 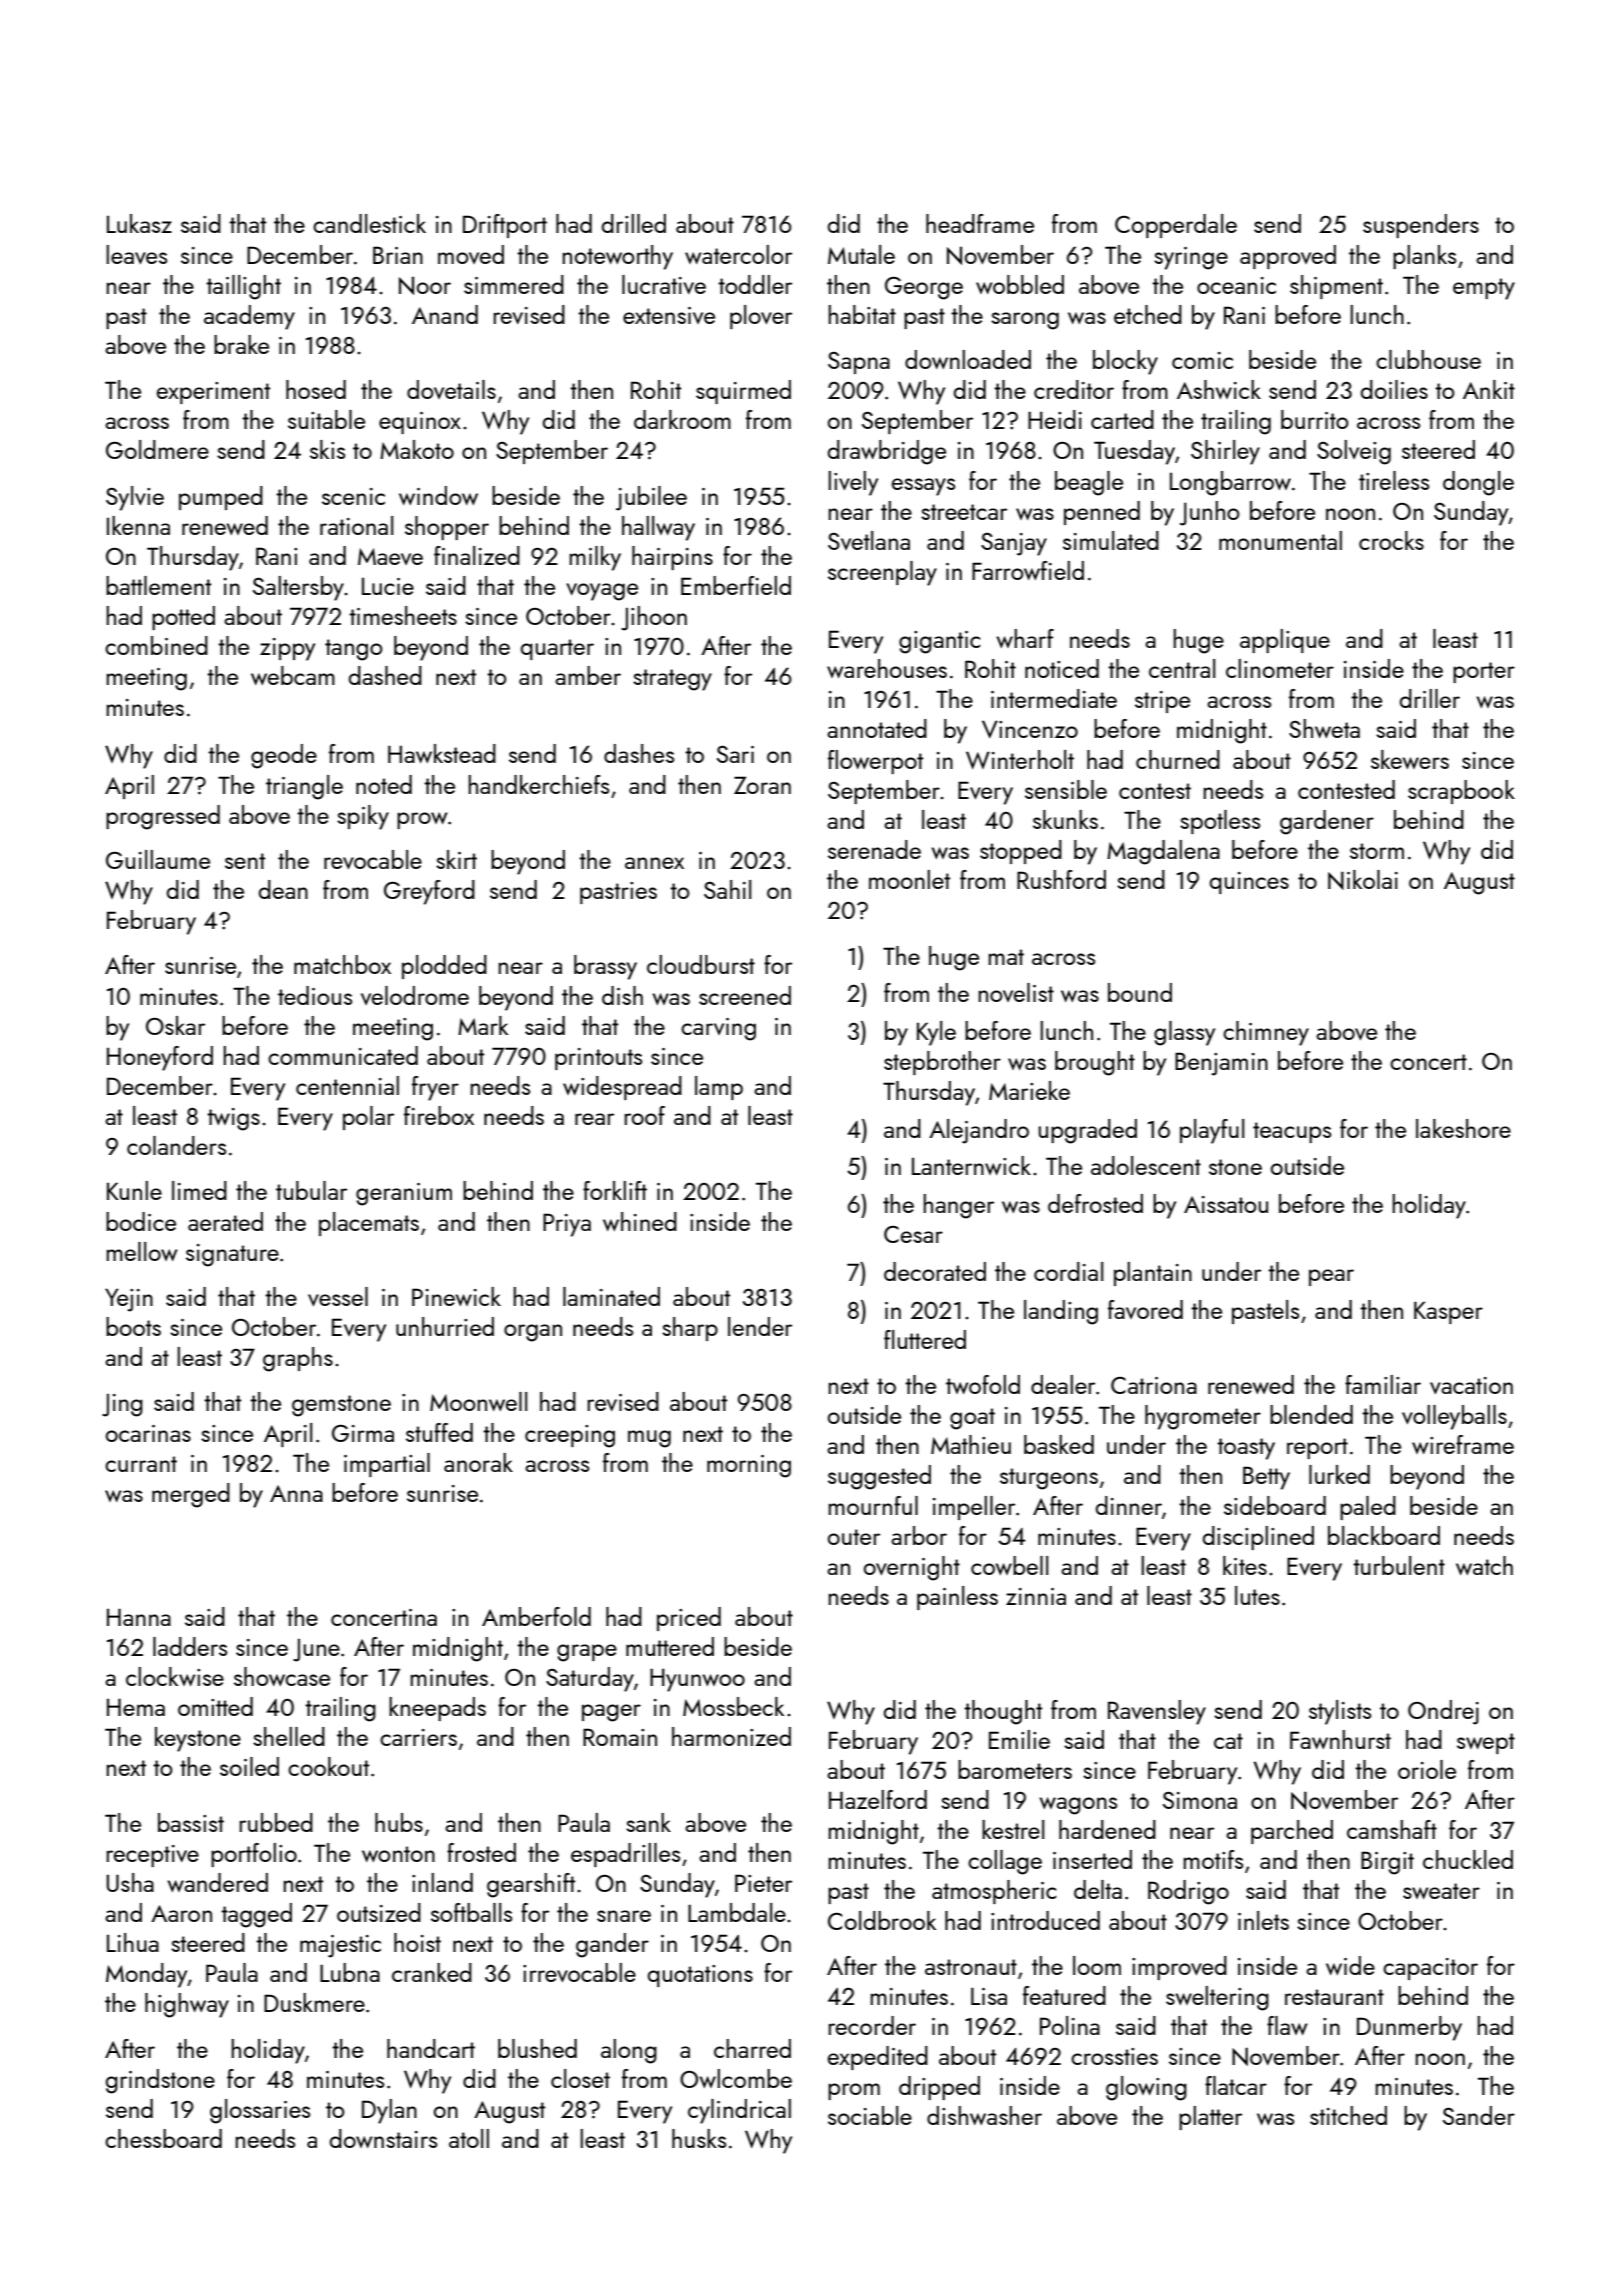 I want to click on decorated, so click(x=935, y=1271).
